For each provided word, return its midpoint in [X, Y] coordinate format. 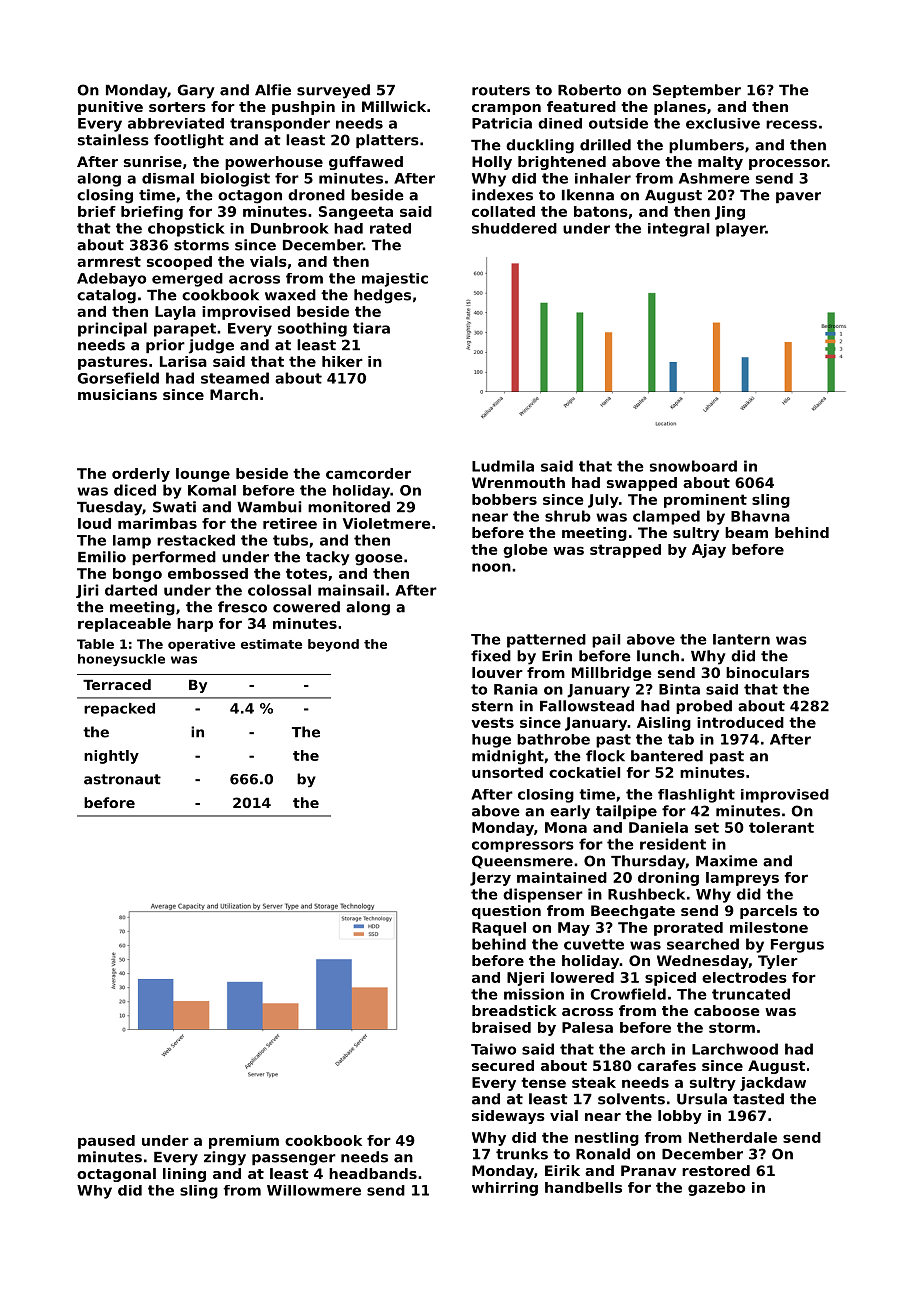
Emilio [102, 557]
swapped [642, 484]
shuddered [514, 228]
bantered [667, 756]
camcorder [368, 473]
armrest [109, 261]
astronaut [122, 779]
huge [491, 741]
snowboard [693, 466]
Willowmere [314, 1190]
